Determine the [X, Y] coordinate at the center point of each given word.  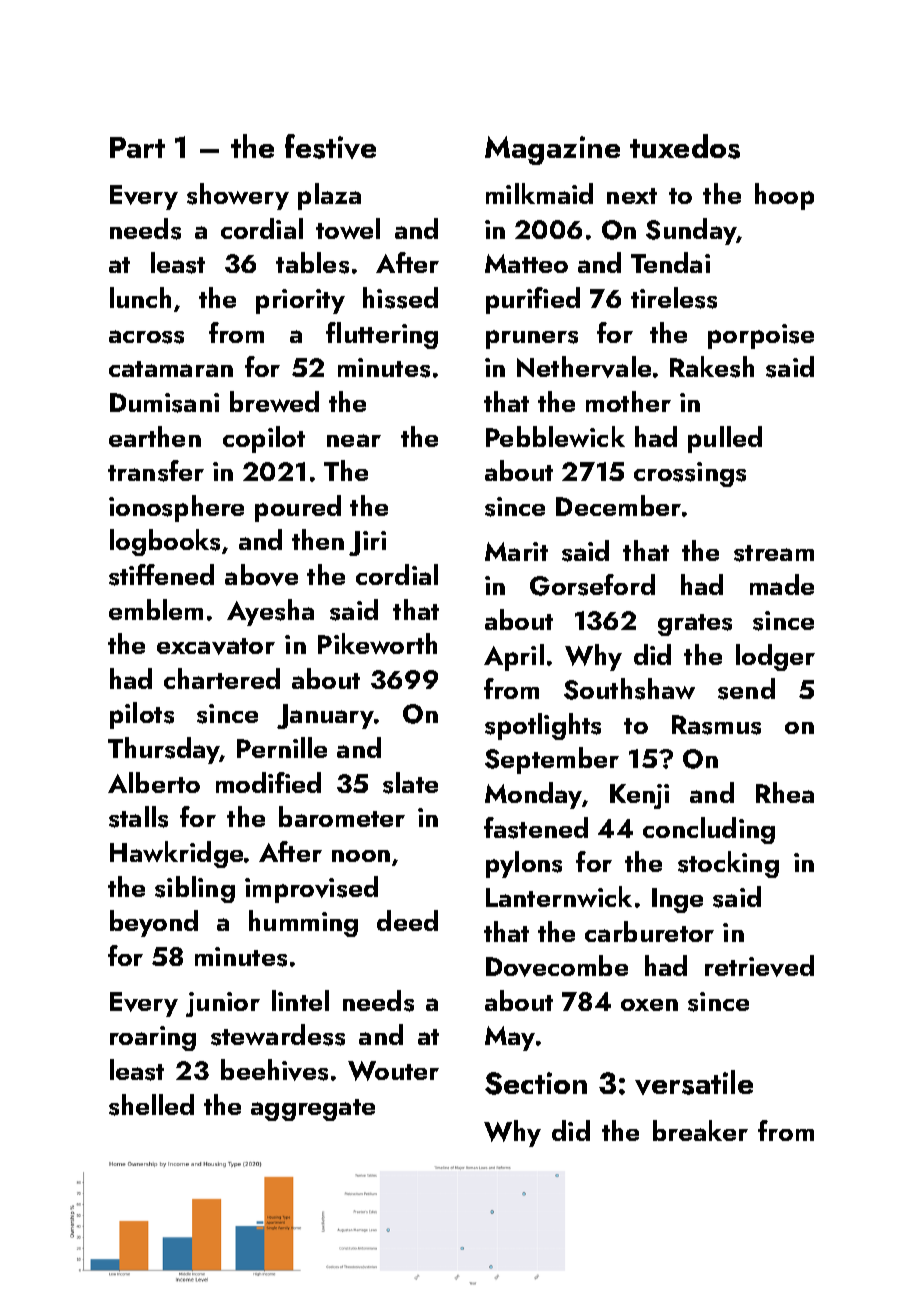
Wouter [393, 1071]
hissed [400, 298]
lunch [140, 297]
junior [223, 1004]
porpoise [761, 336]
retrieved [759, 966]
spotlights [543, 726]
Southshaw [629, 689]
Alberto [154, 782]
